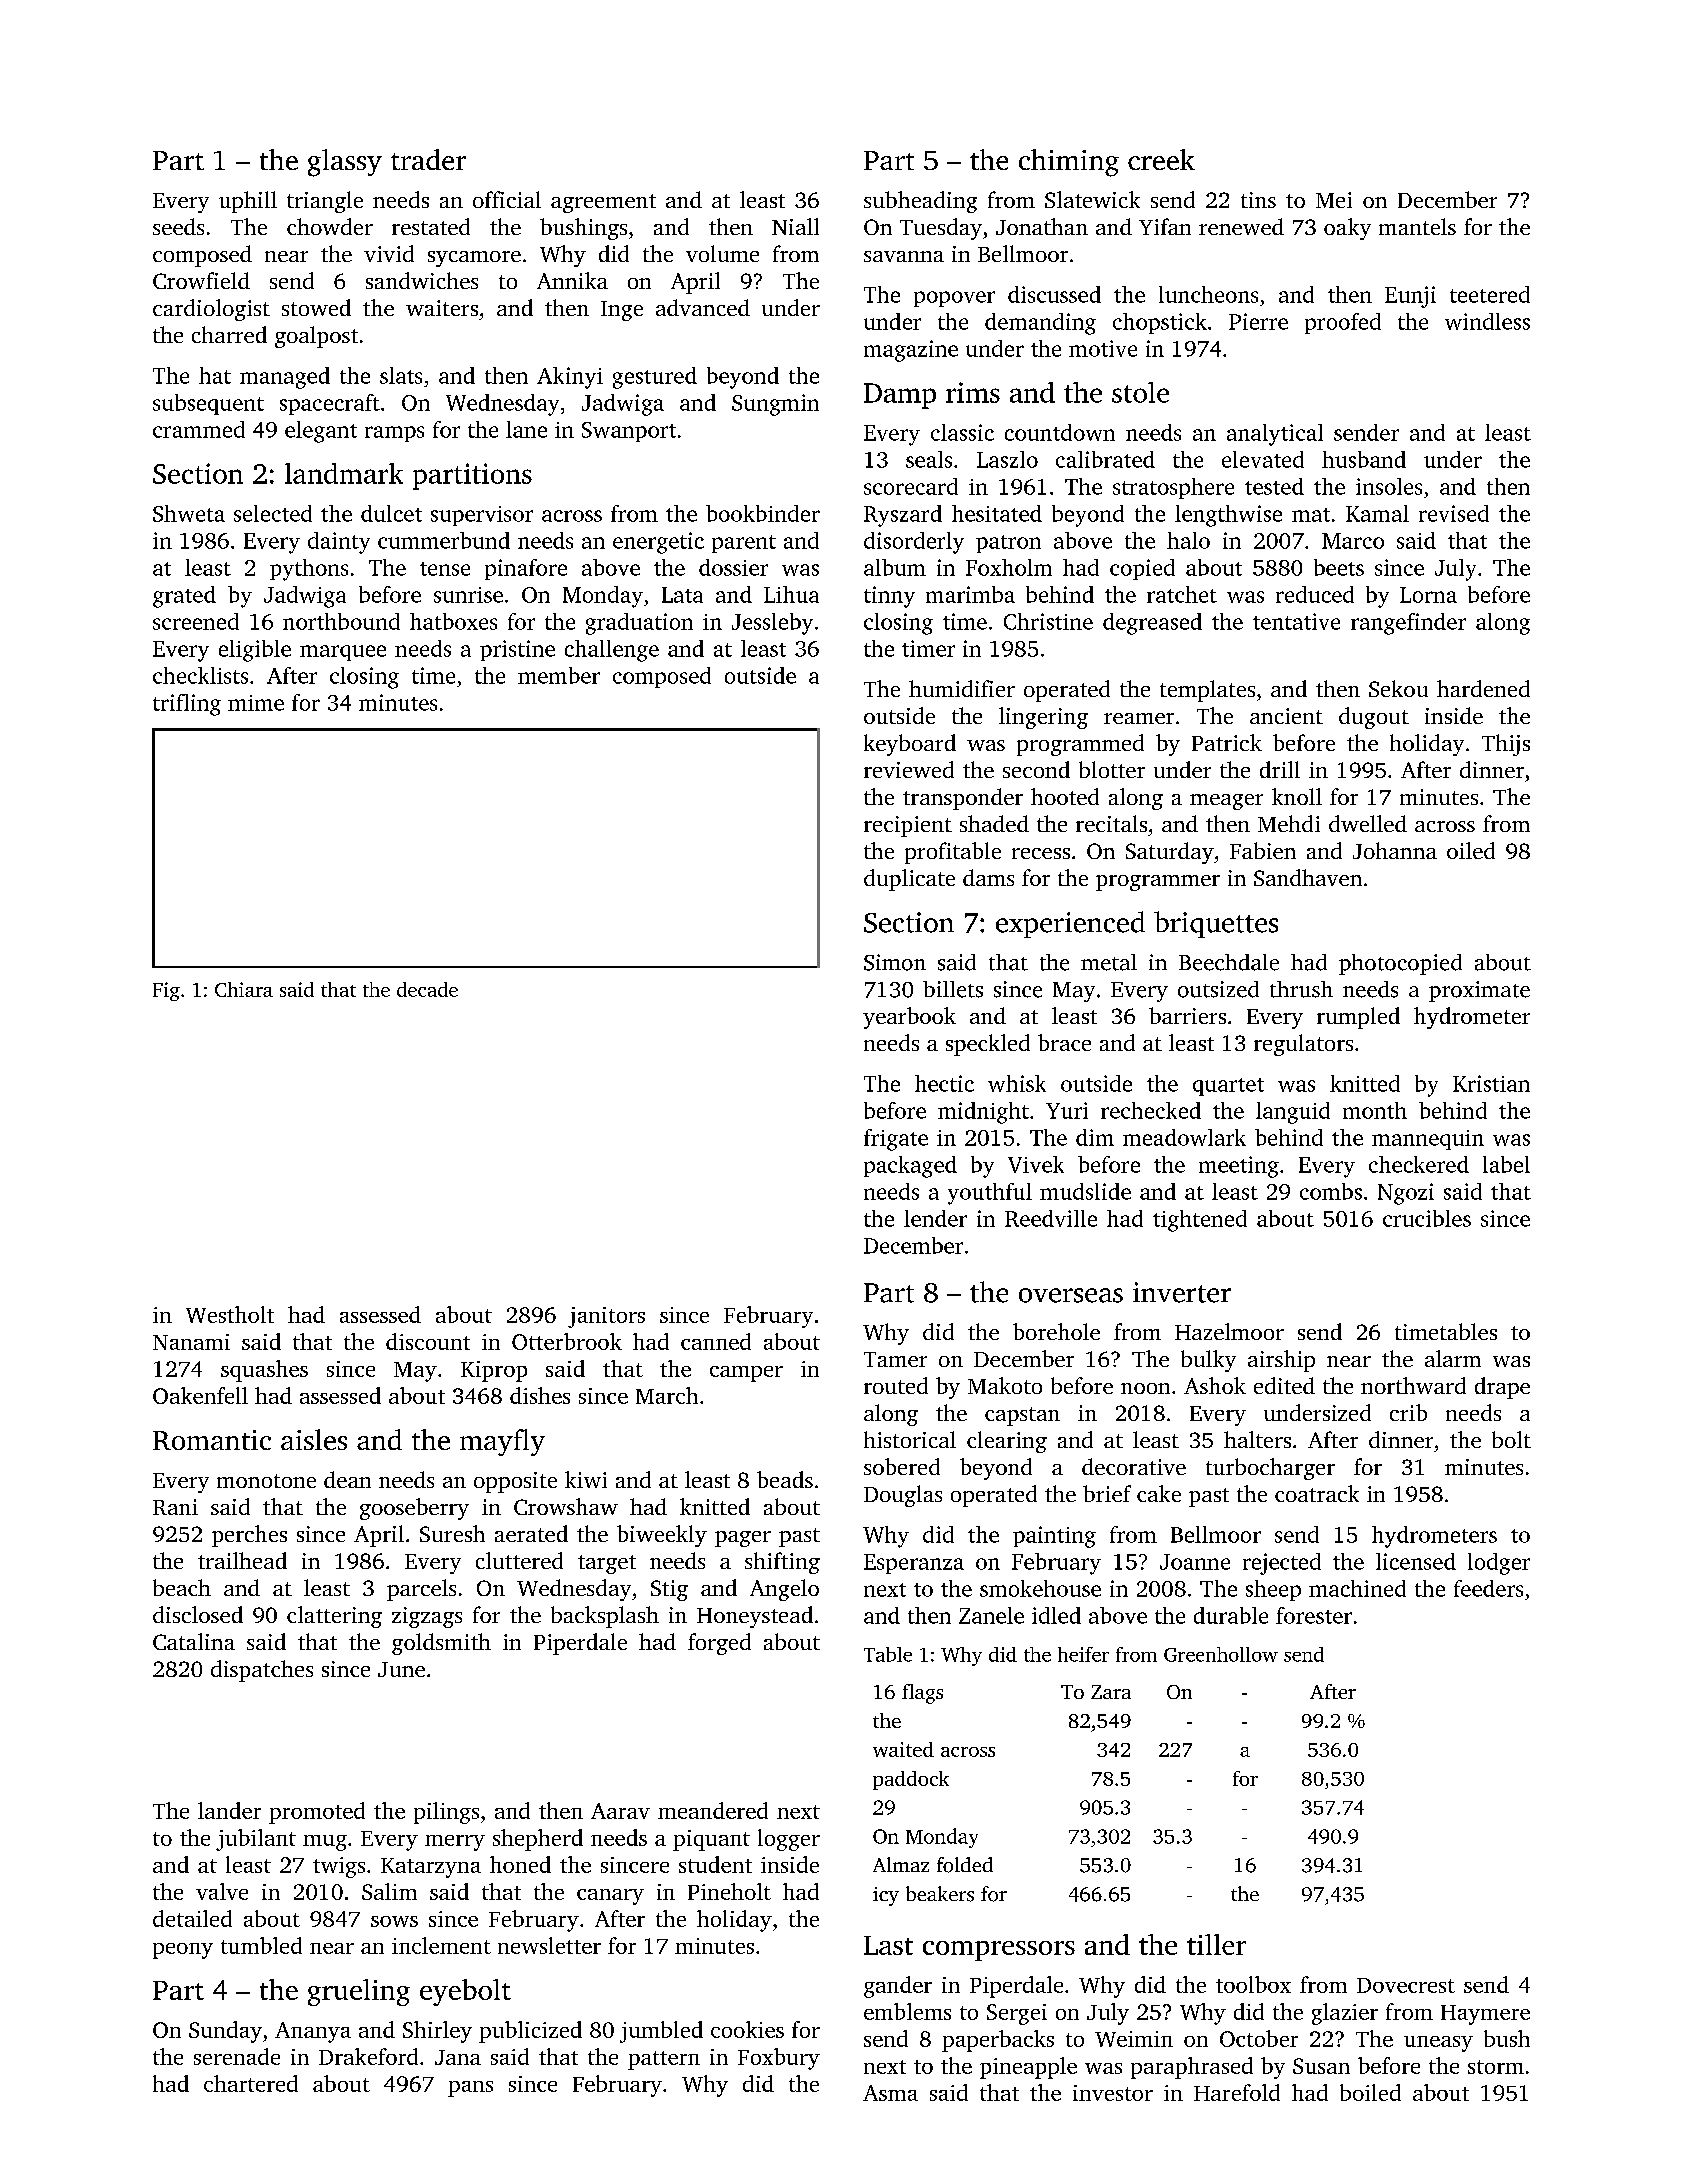 This image has height=2178, width=1683. Describe the element at coordinates (1357, 1588) in the image. I see `machined` at that location.
